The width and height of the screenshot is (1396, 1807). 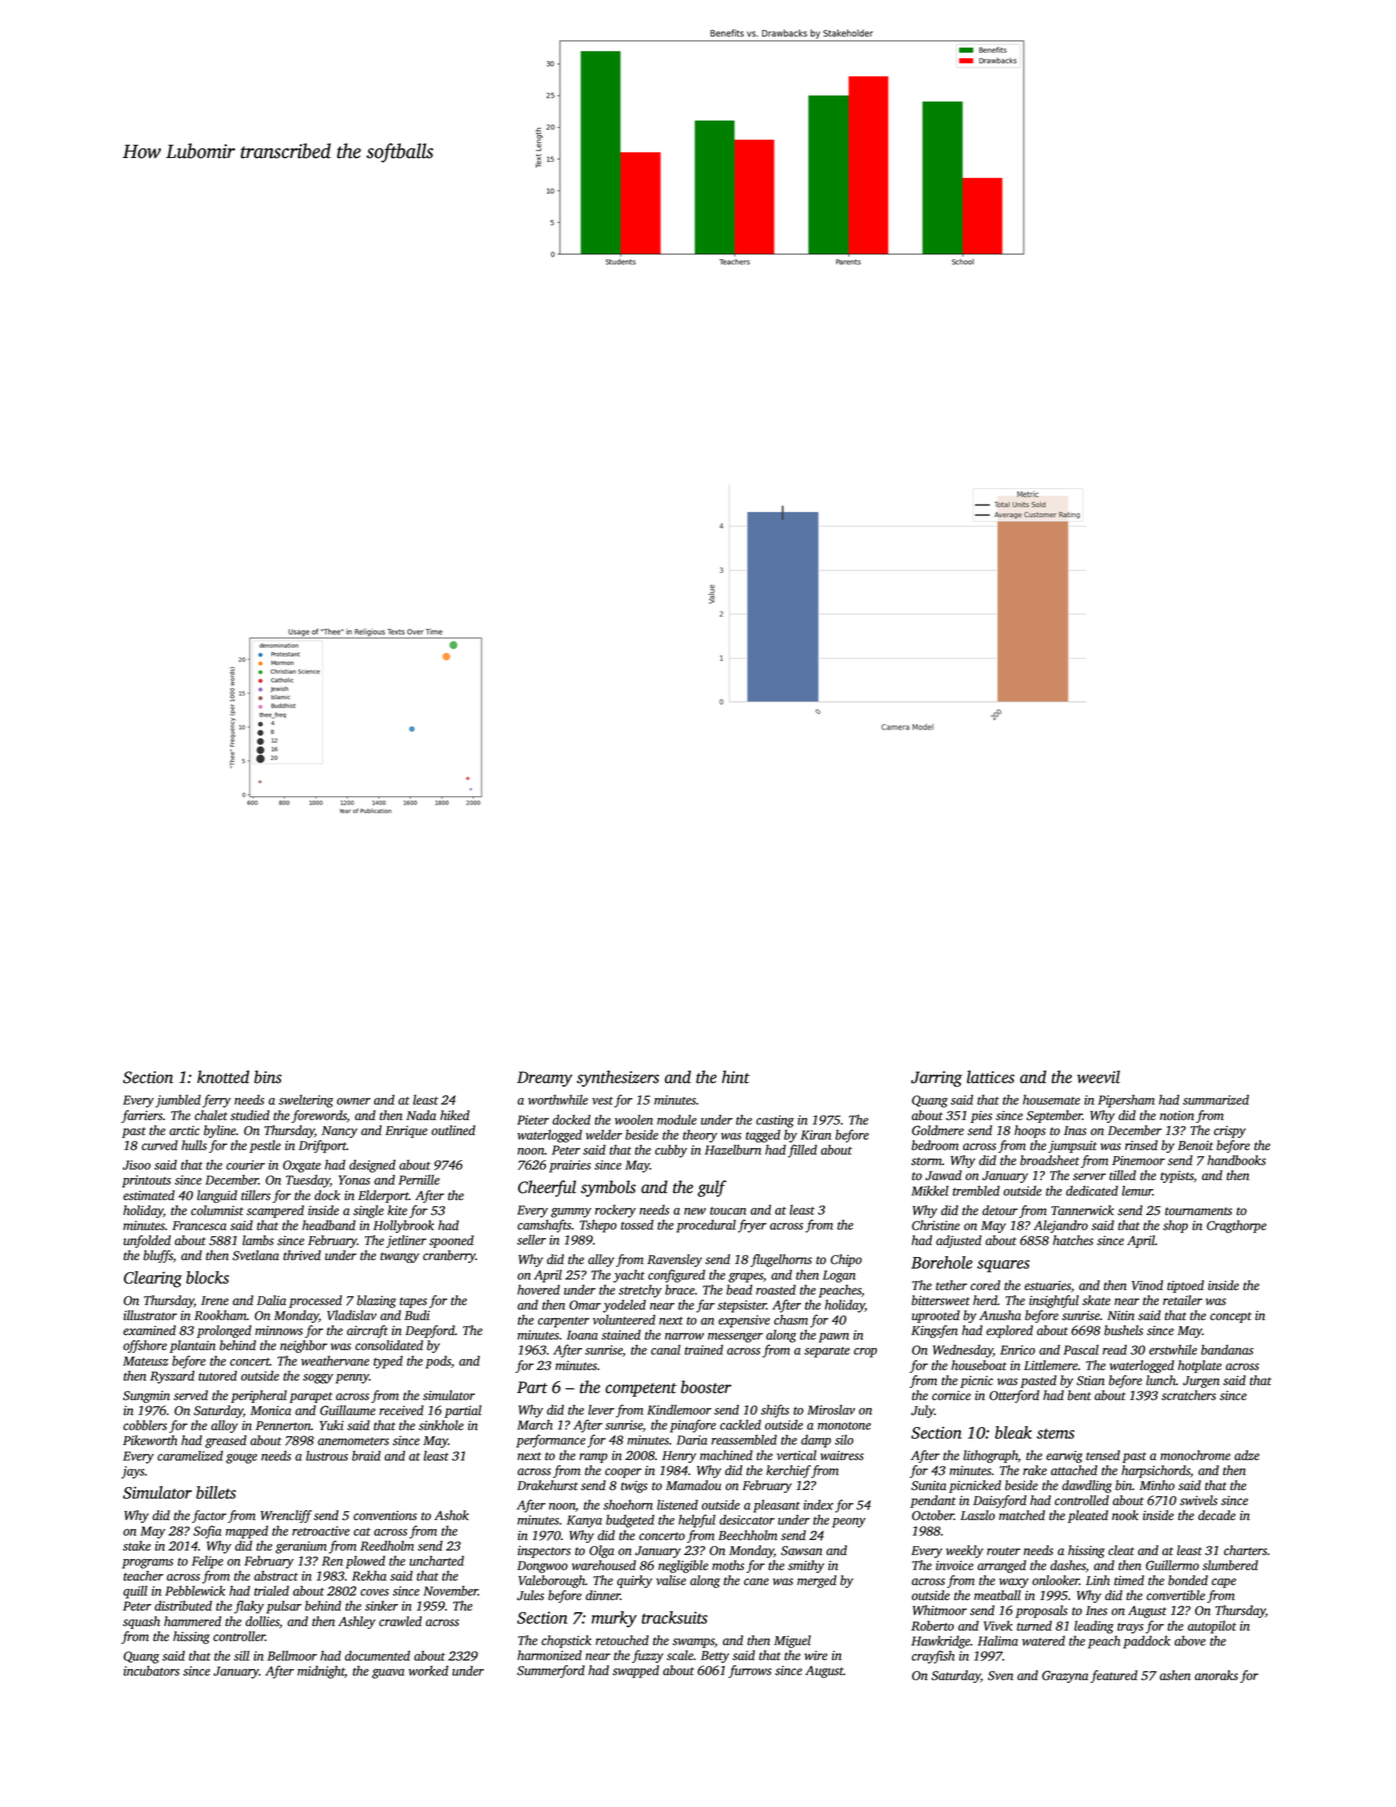 I want to click on fryer, so click(x=752, y=1226).
